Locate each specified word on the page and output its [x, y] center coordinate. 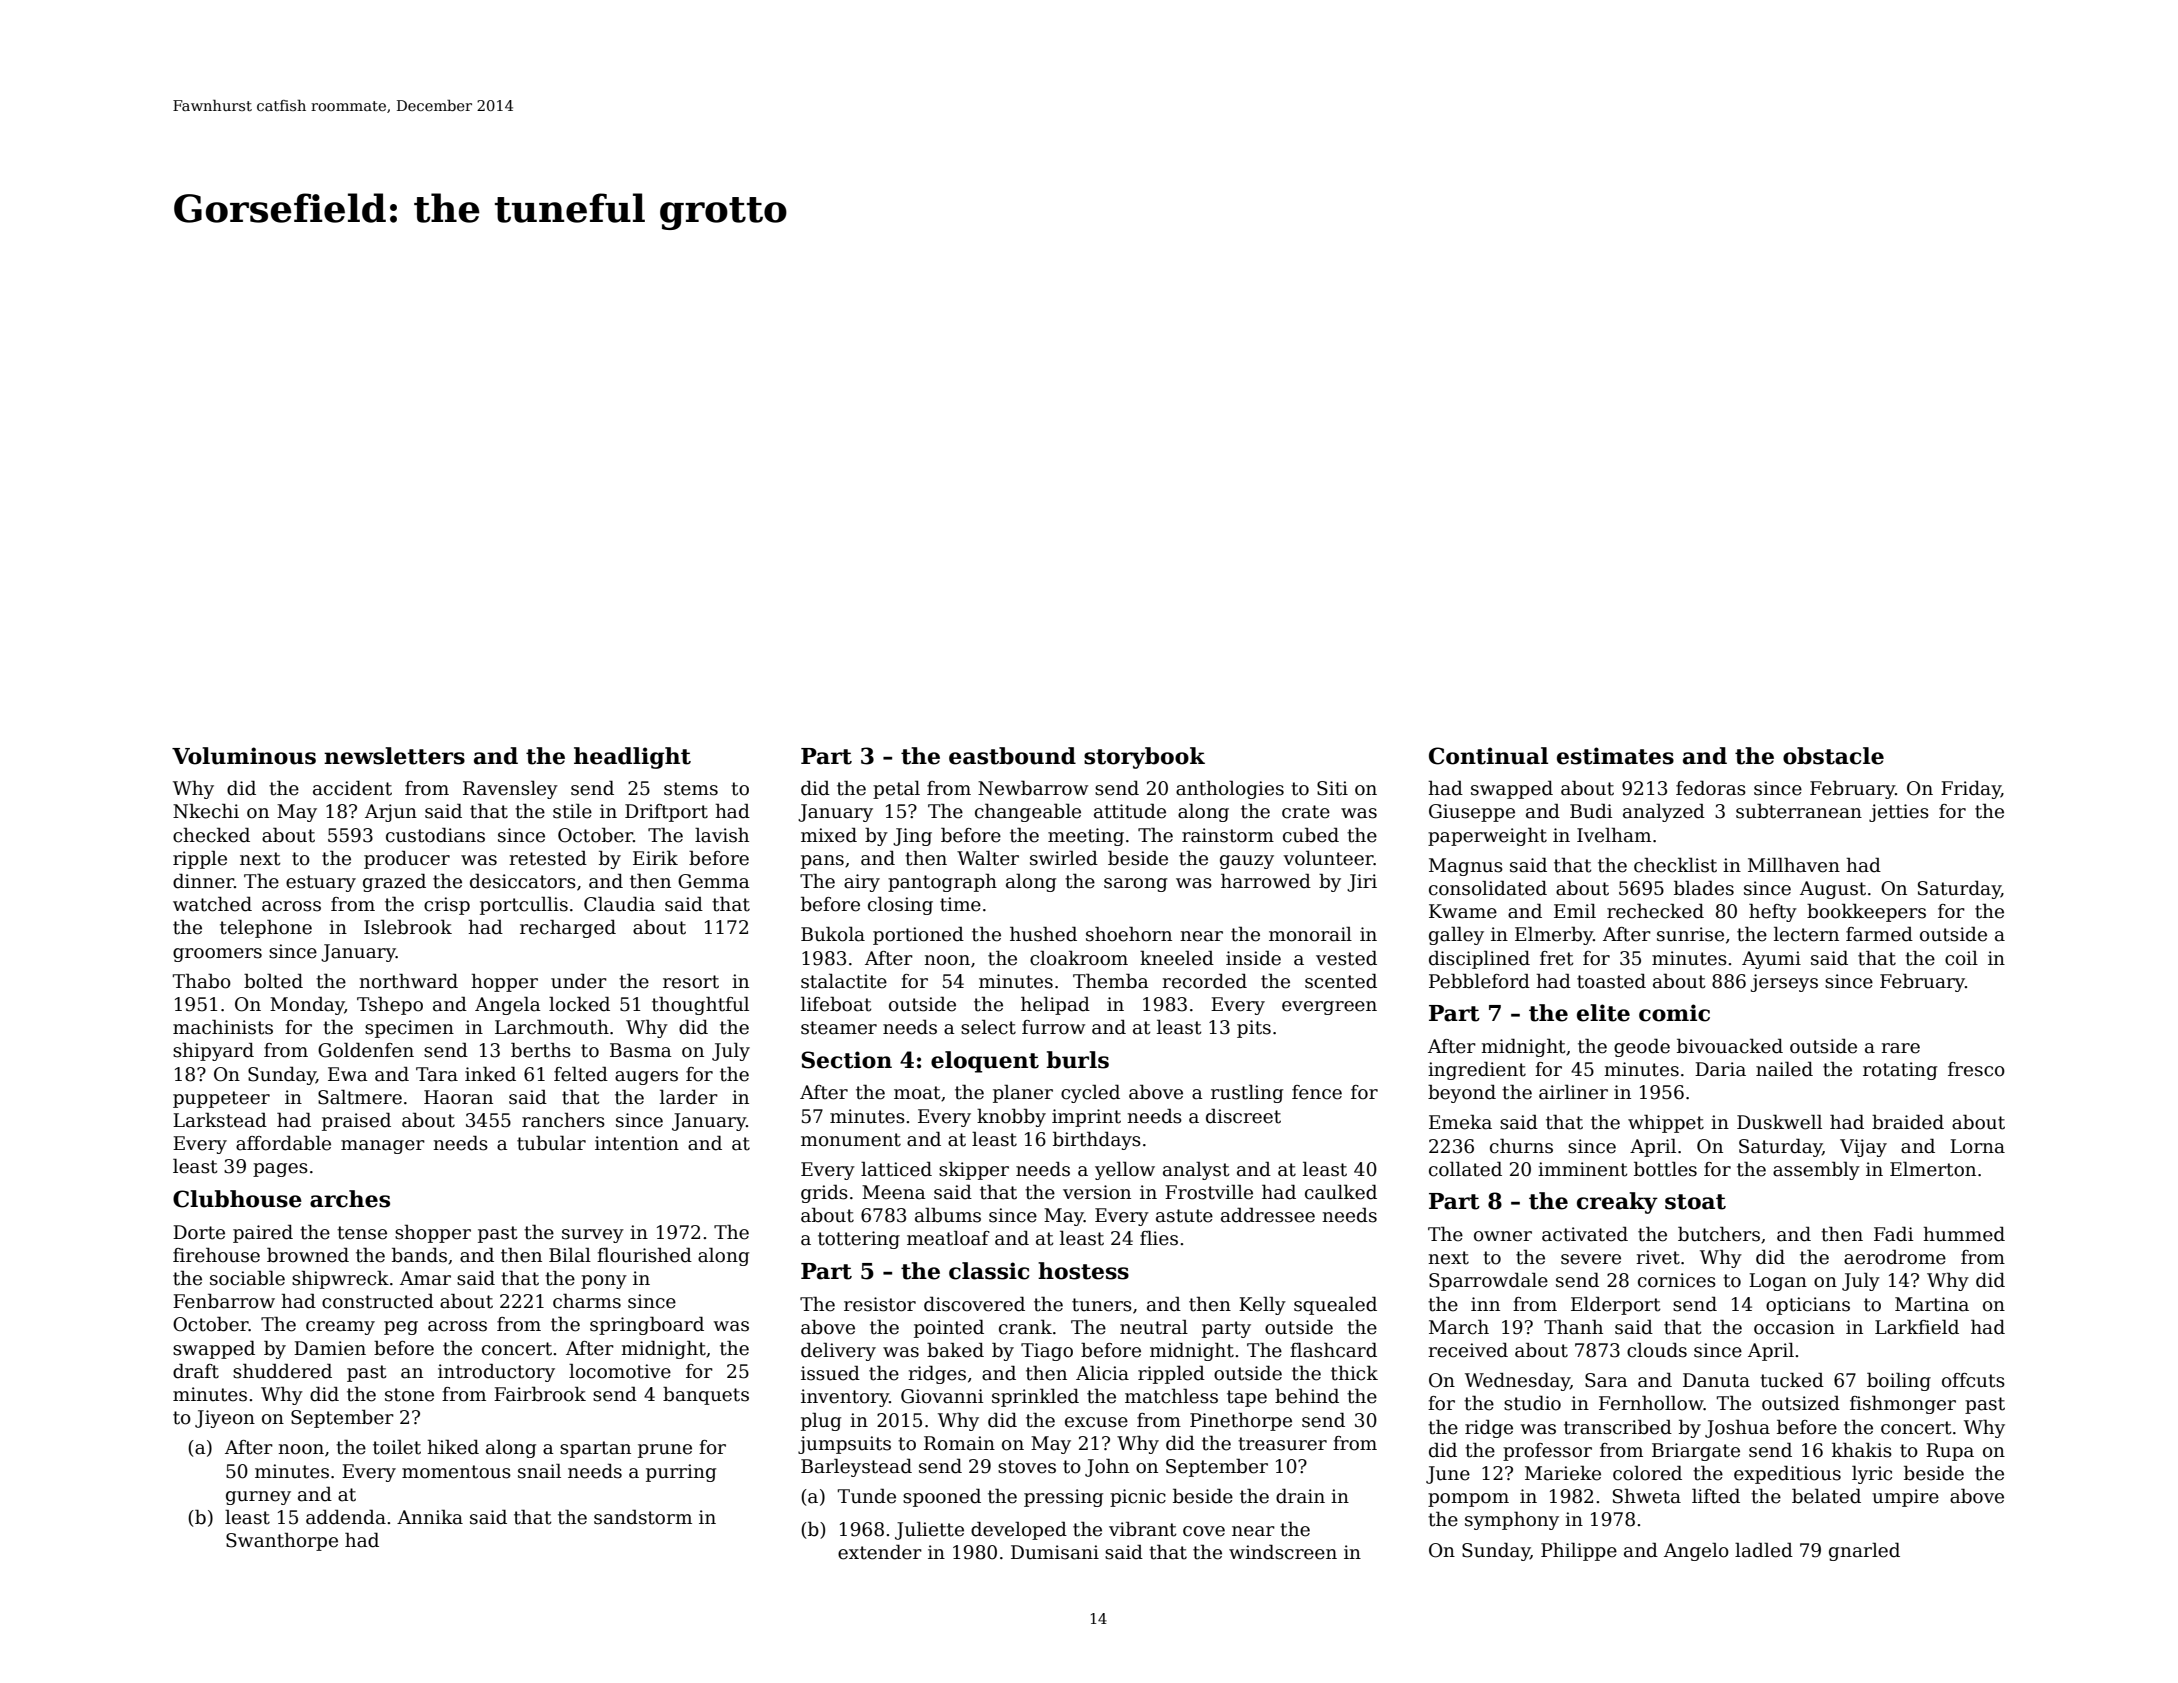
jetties [1899, 813]
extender [880, 1552]
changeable [1028, 812]
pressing [1063, 1498]
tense [362, 1233]
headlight [632, 758]
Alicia [1102, 1373]
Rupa [1950, 1452]
